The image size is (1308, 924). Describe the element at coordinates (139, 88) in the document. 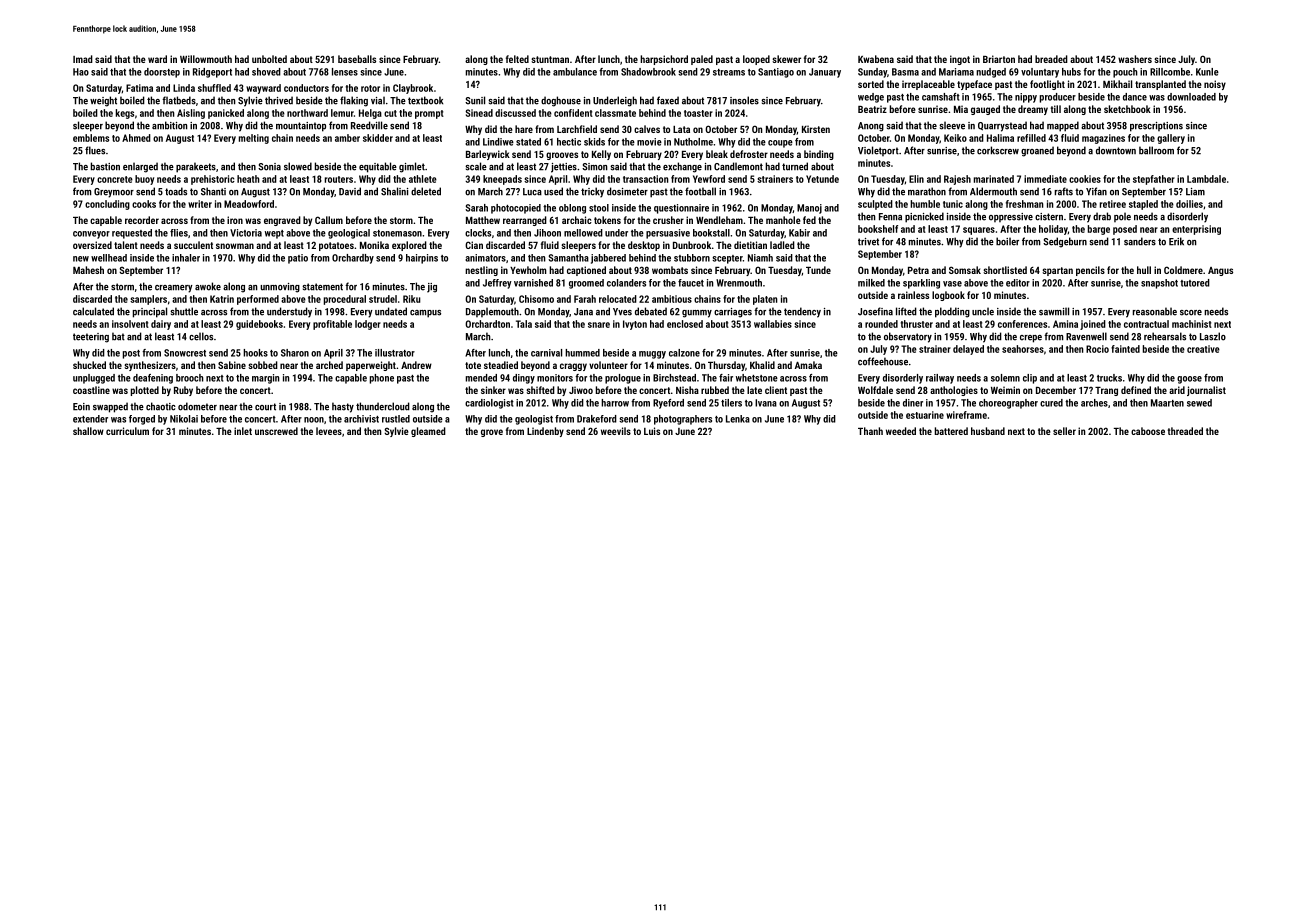

I see `Fatima` at that location.
